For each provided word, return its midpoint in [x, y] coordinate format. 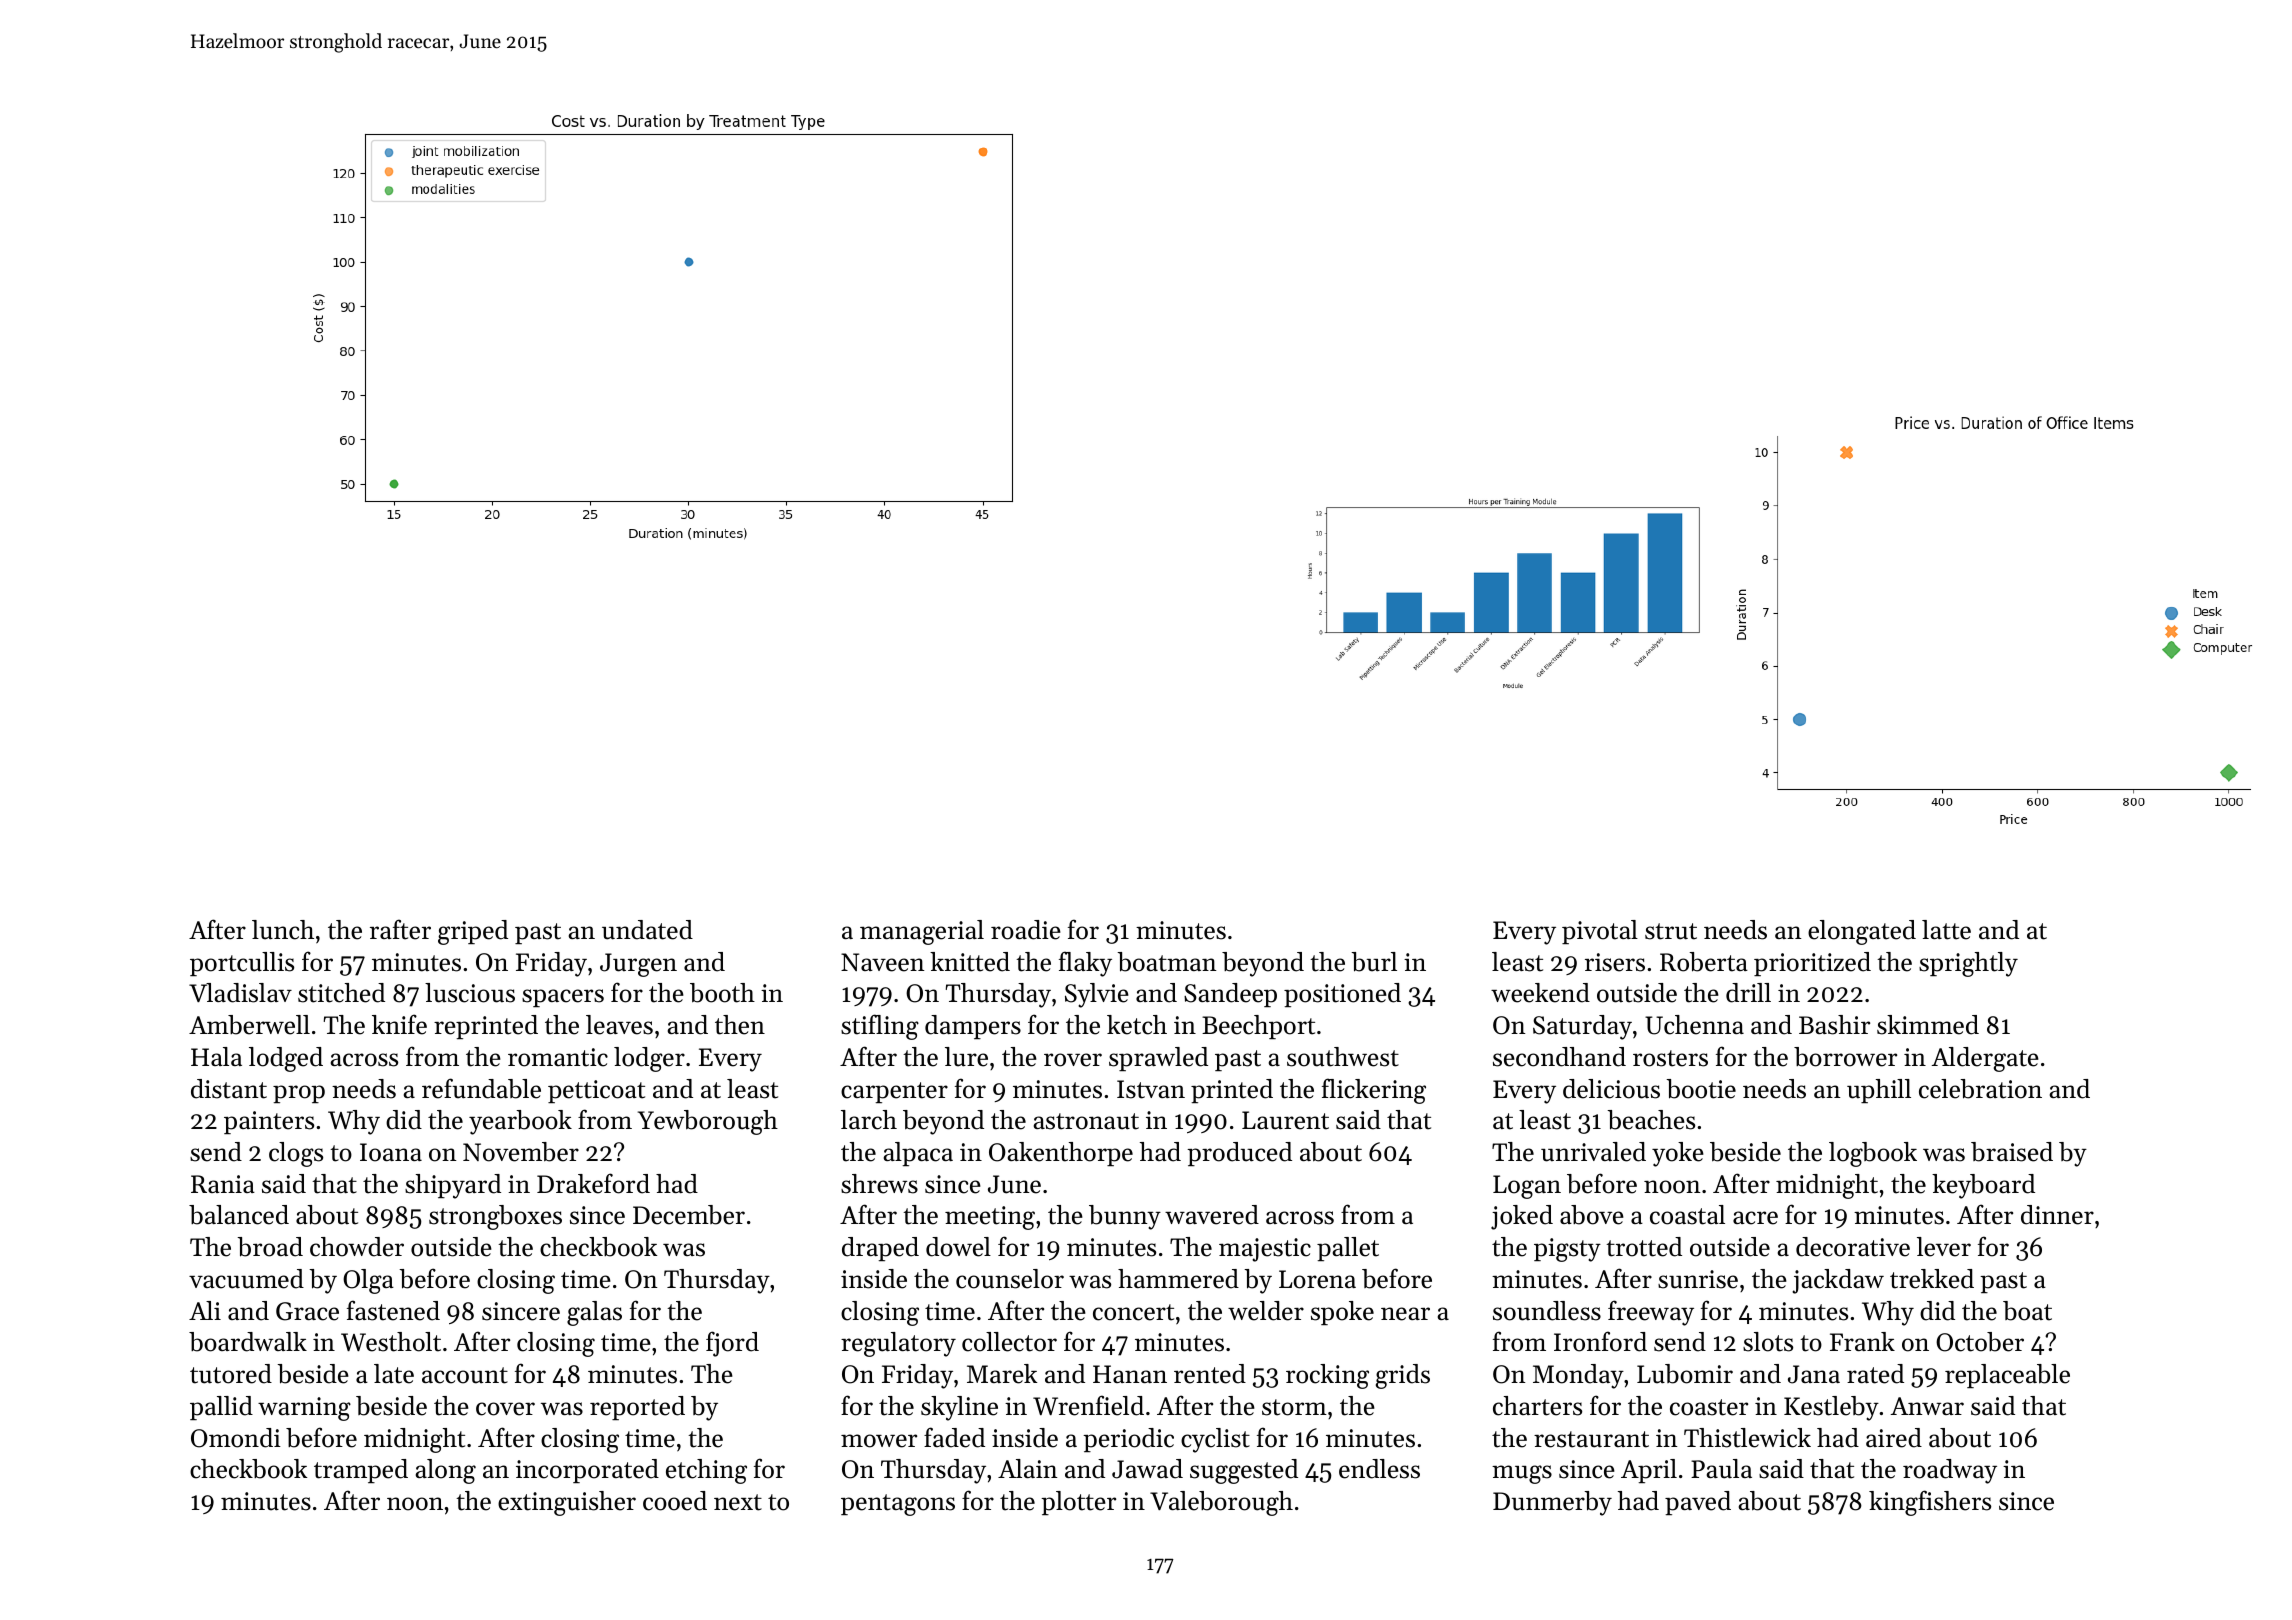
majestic [1265, 1250]
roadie [1026, 930]
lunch [283, 930]
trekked [1932, 1279]
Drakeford [593, 1183]
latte [1946, 930]
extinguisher [567, 1503]
